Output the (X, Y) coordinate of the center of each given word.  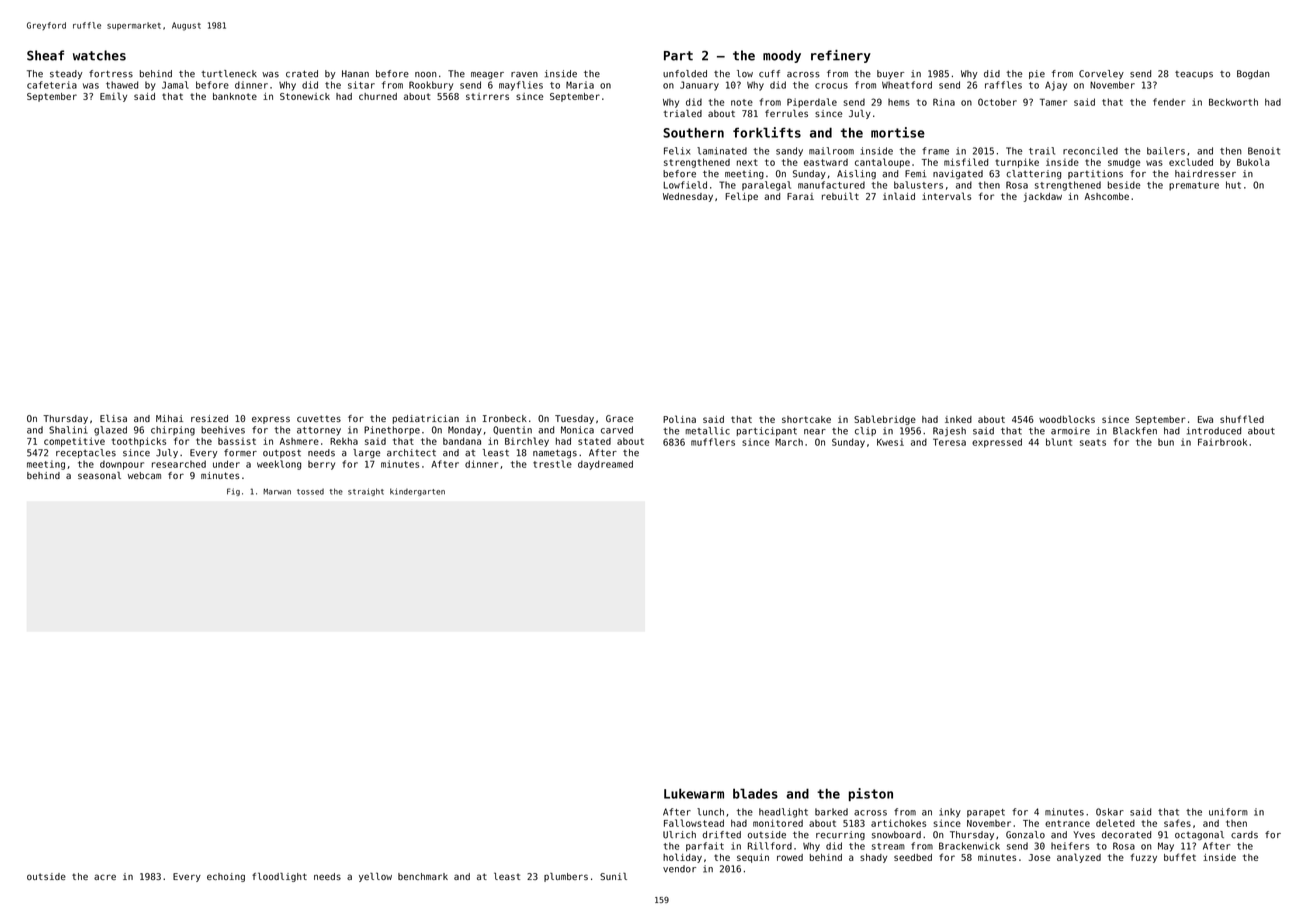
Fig (233, 492)
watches (99, 55)
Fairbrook (1222, 442)
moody (782, 56)
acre (105, 877)
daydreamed (605, 465)
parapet (986, 813)
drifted (721, 835)
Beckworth (1233, 102)
